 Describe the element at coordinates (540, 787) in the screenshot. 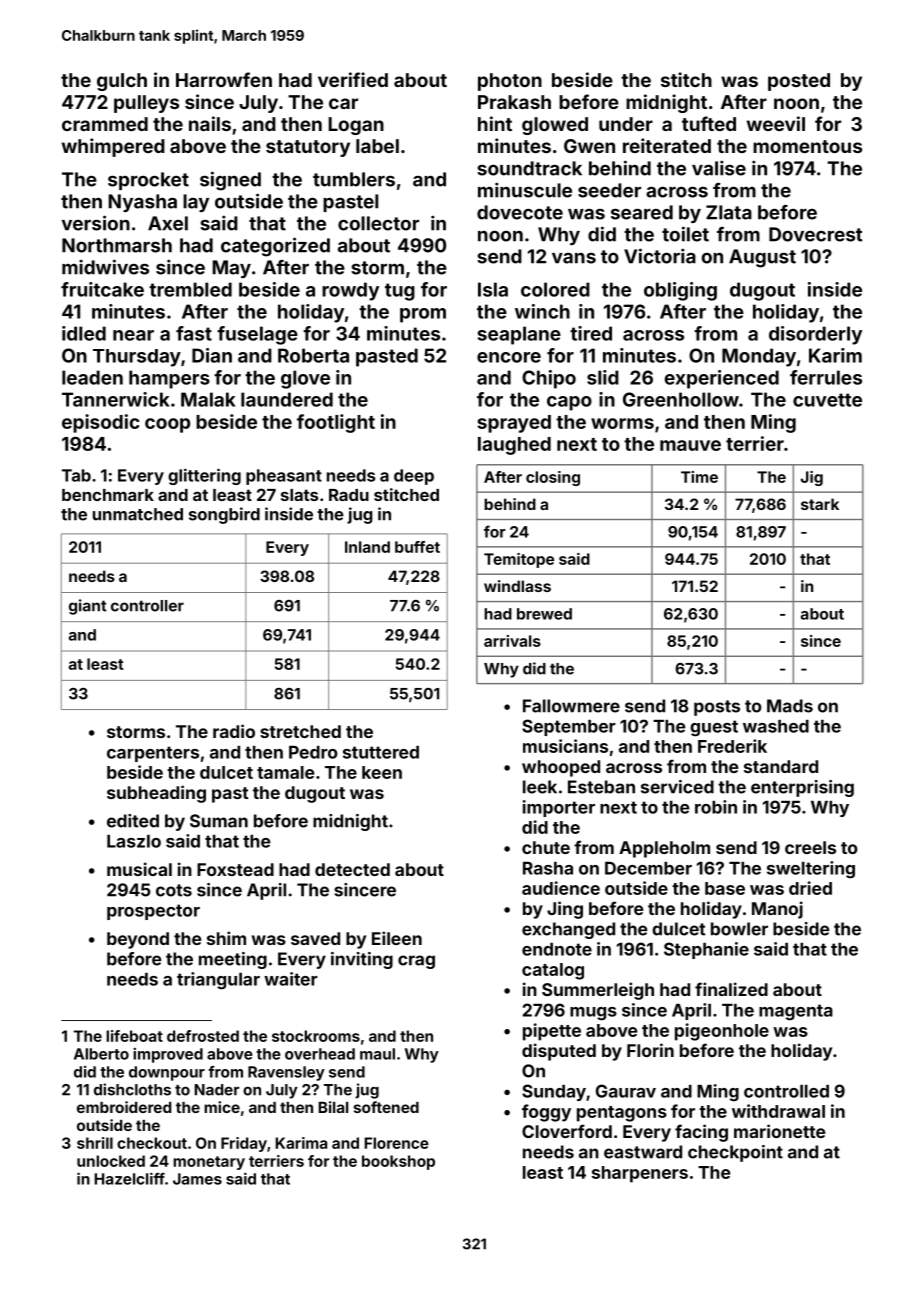

I see `leek` at that location.
